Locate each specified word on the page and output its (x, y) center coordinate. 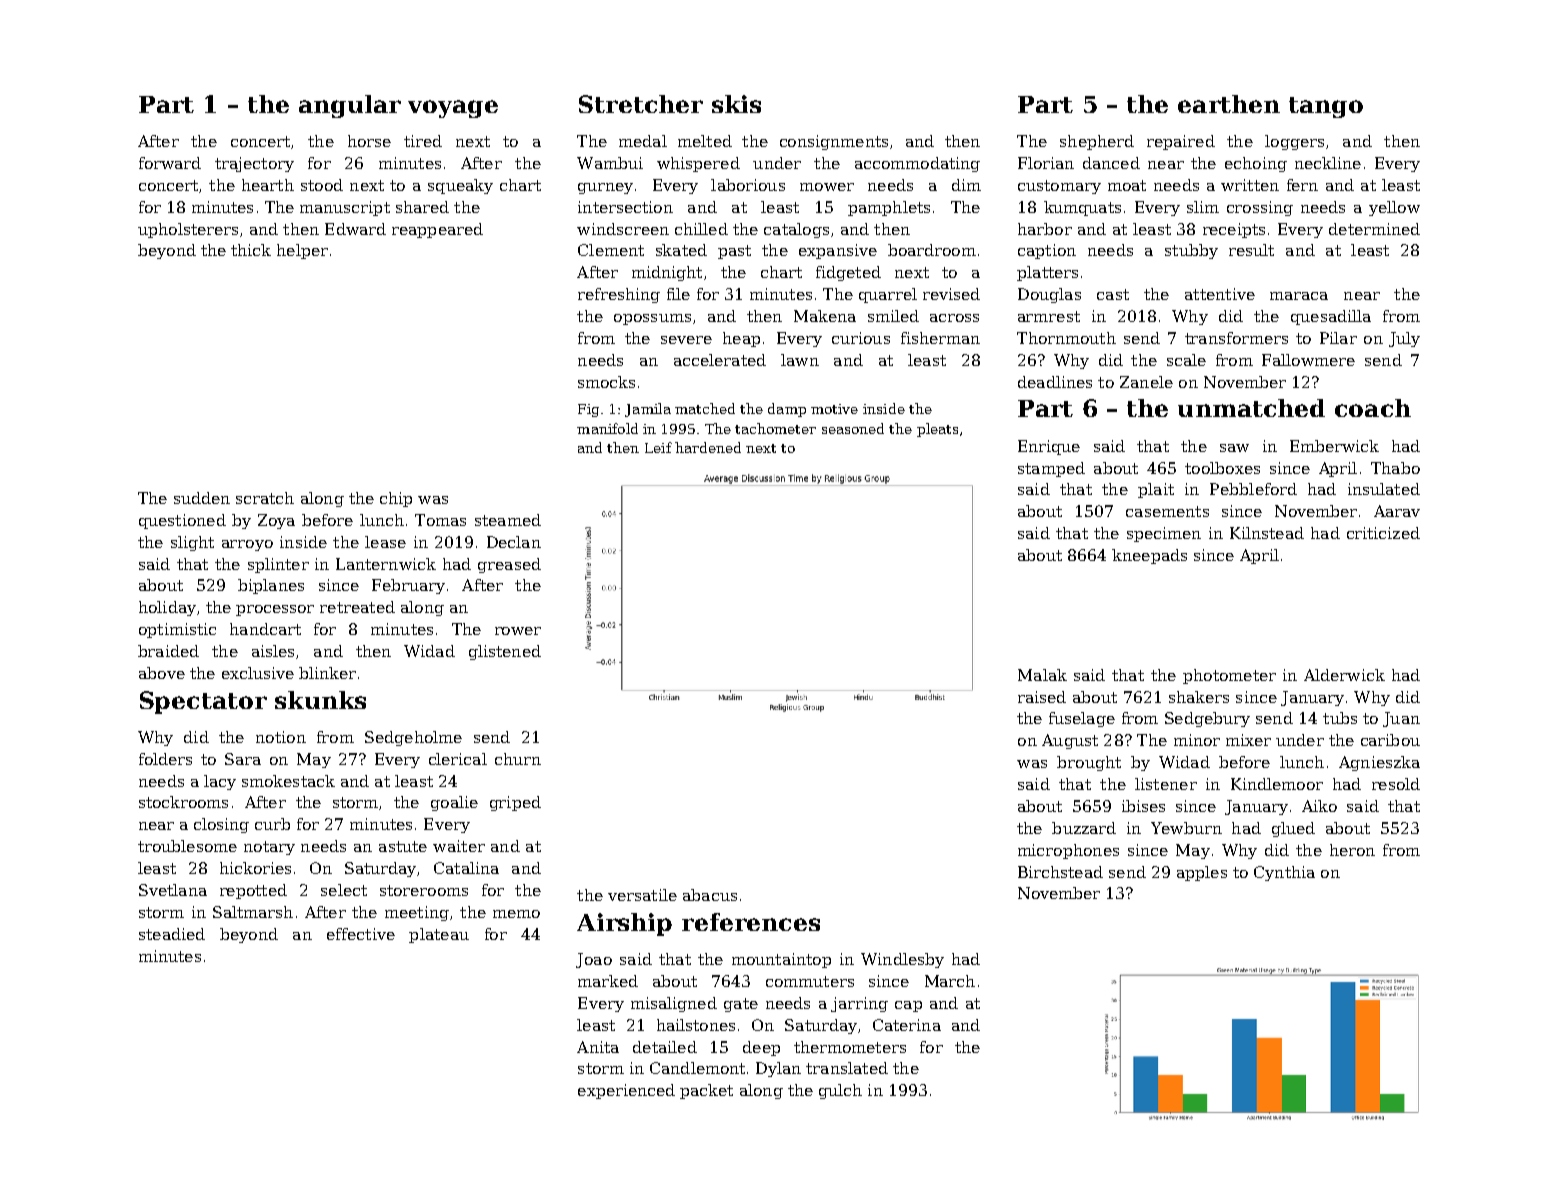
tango (1326, 107)
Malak (1042, 675)
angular (350, 106)
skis (736, 104)
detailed (665, 1047)
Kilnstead (1267, 533)
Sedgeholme (413, 738)
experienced (626, 1091)
